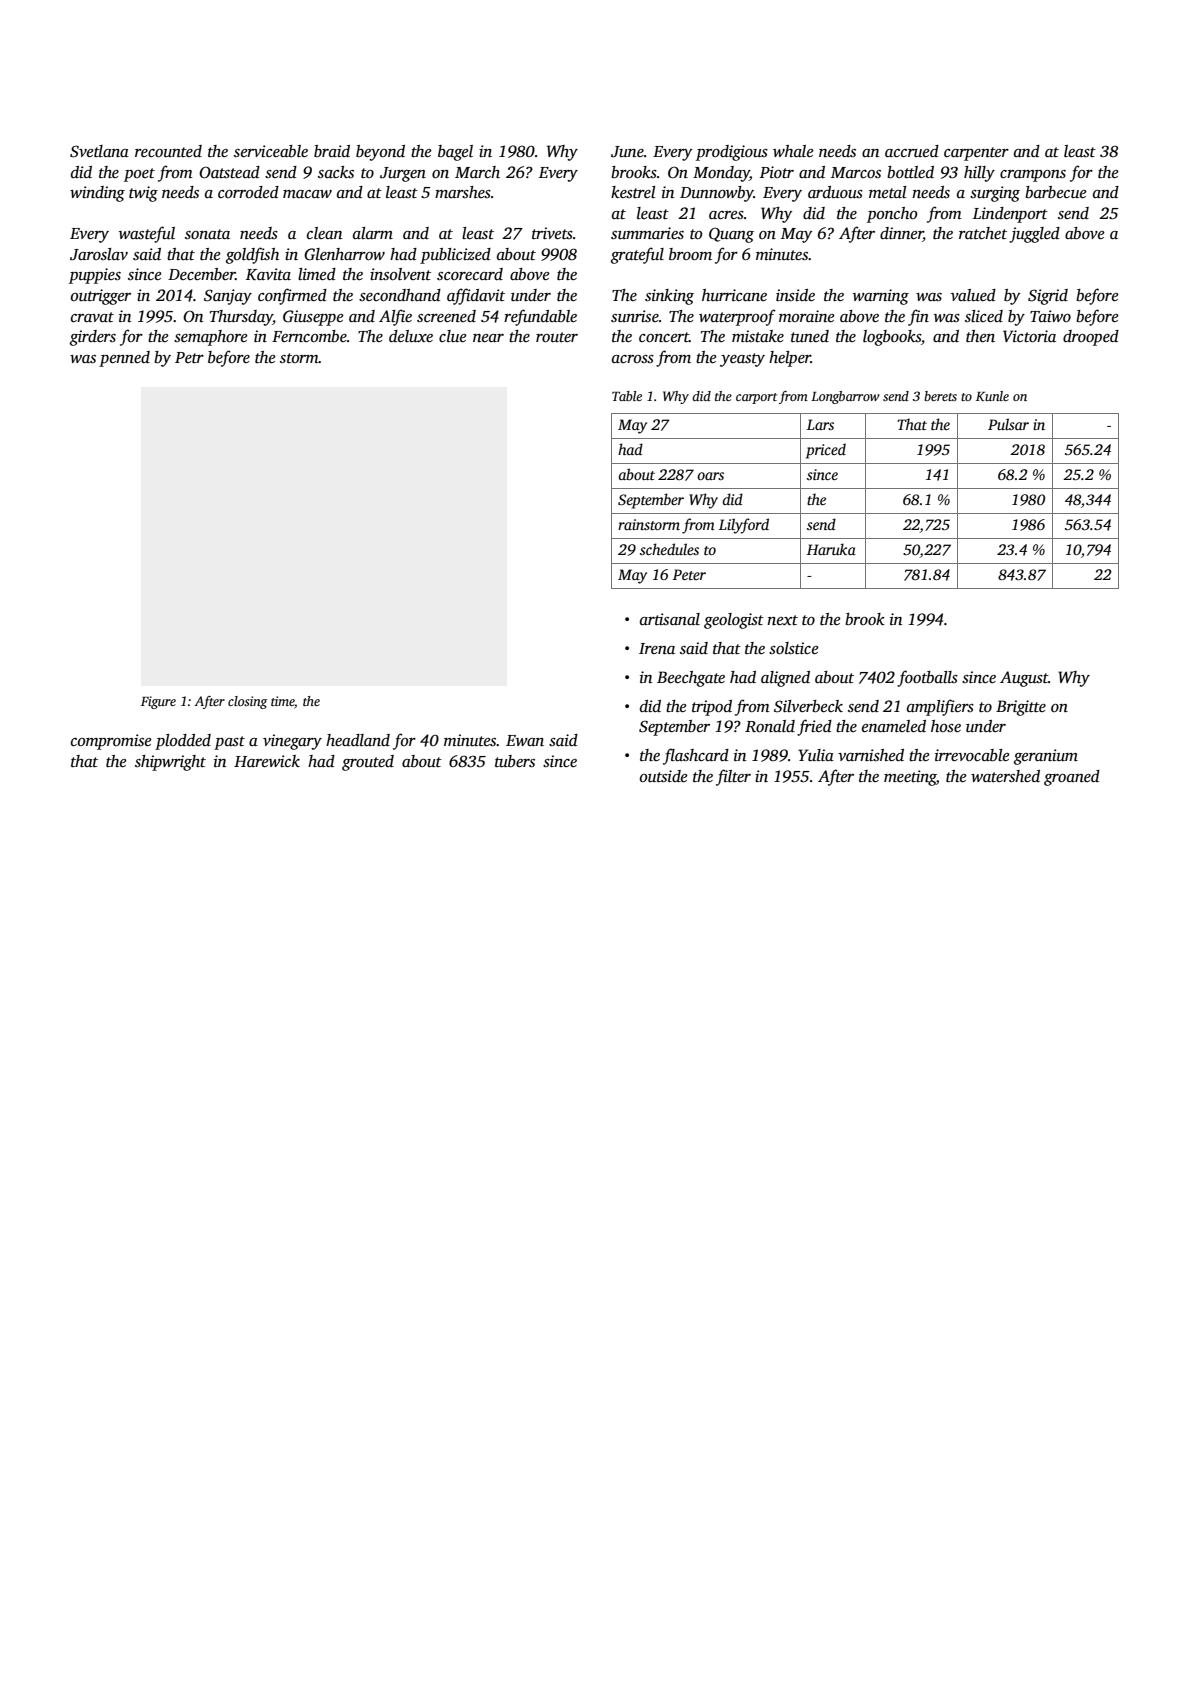  I want to click on Haruka, so click(831, 549).
